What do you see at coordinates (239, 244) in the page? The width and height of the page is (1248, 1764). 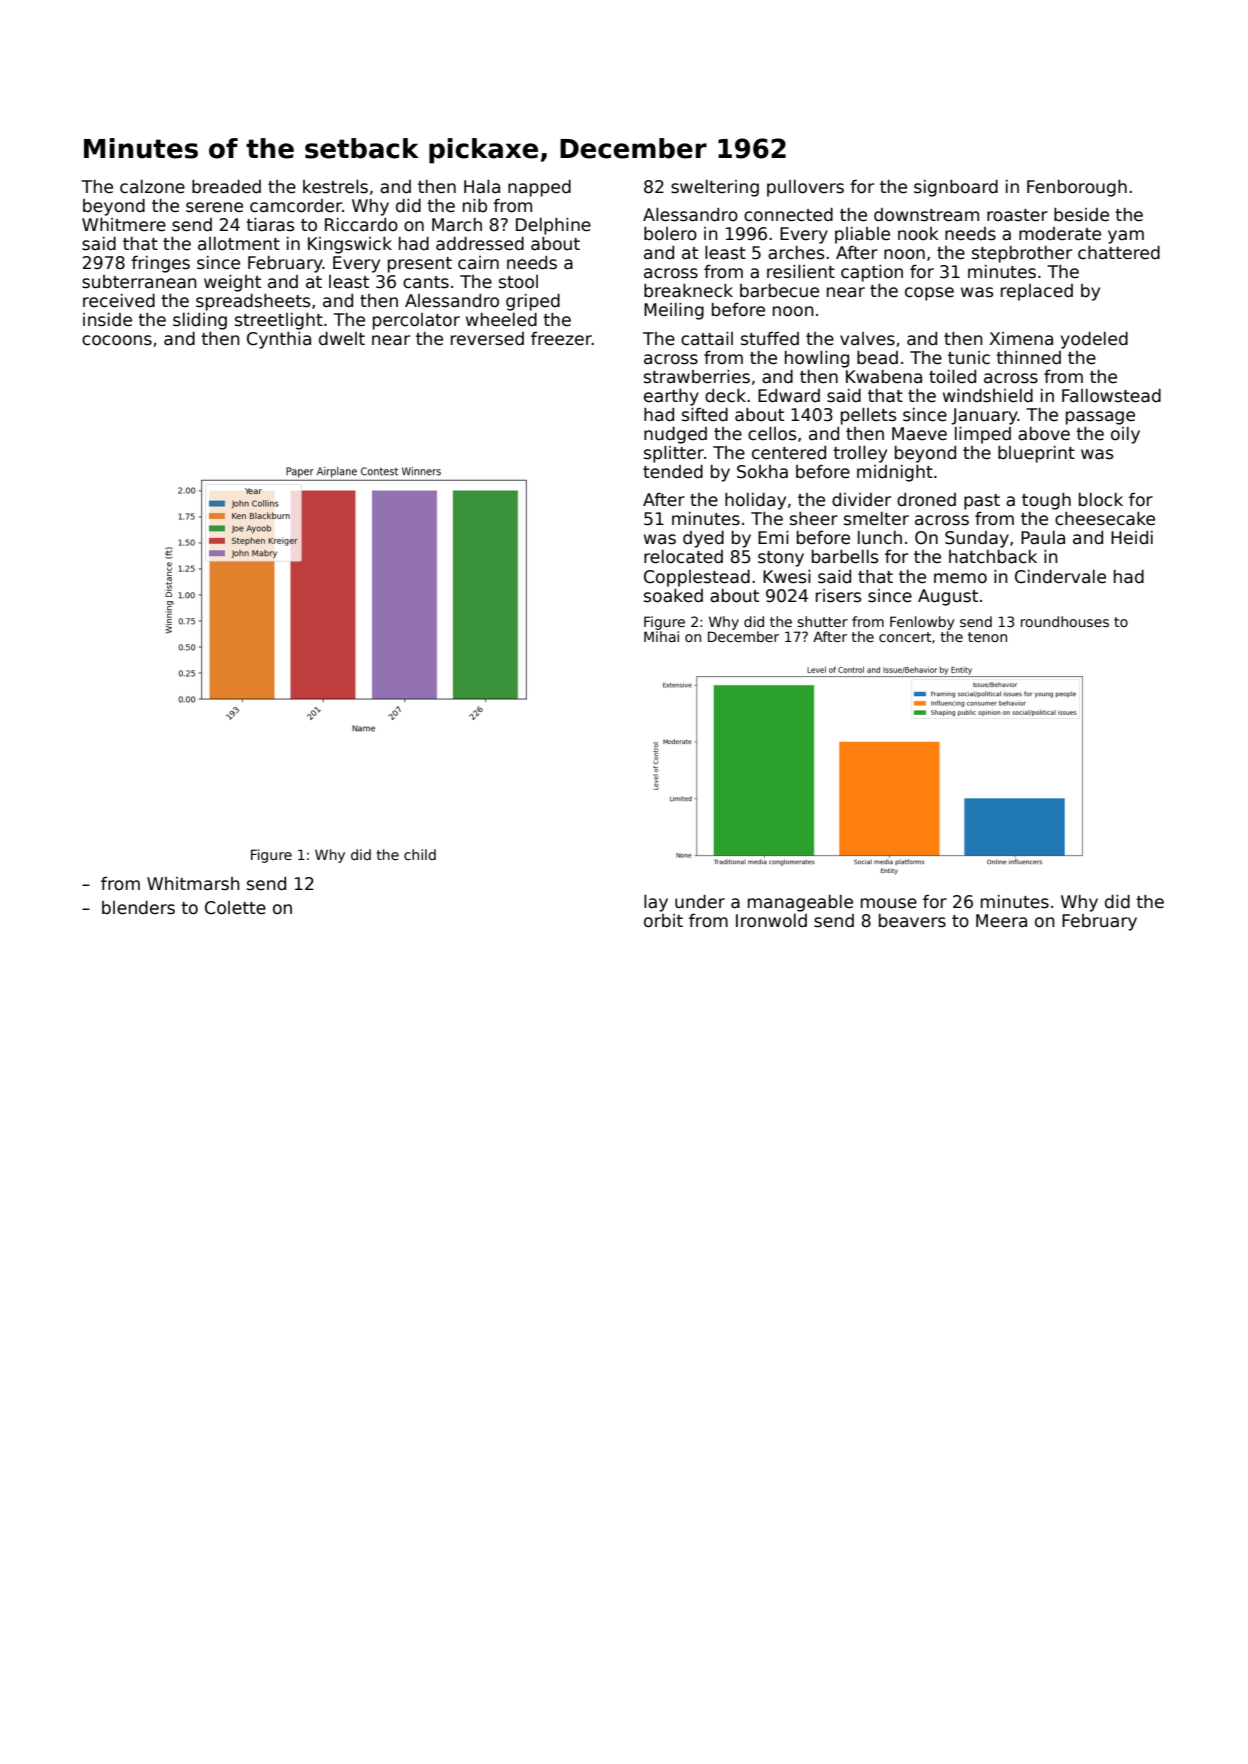 I see `allotment` at bounding box center [239, 244].
